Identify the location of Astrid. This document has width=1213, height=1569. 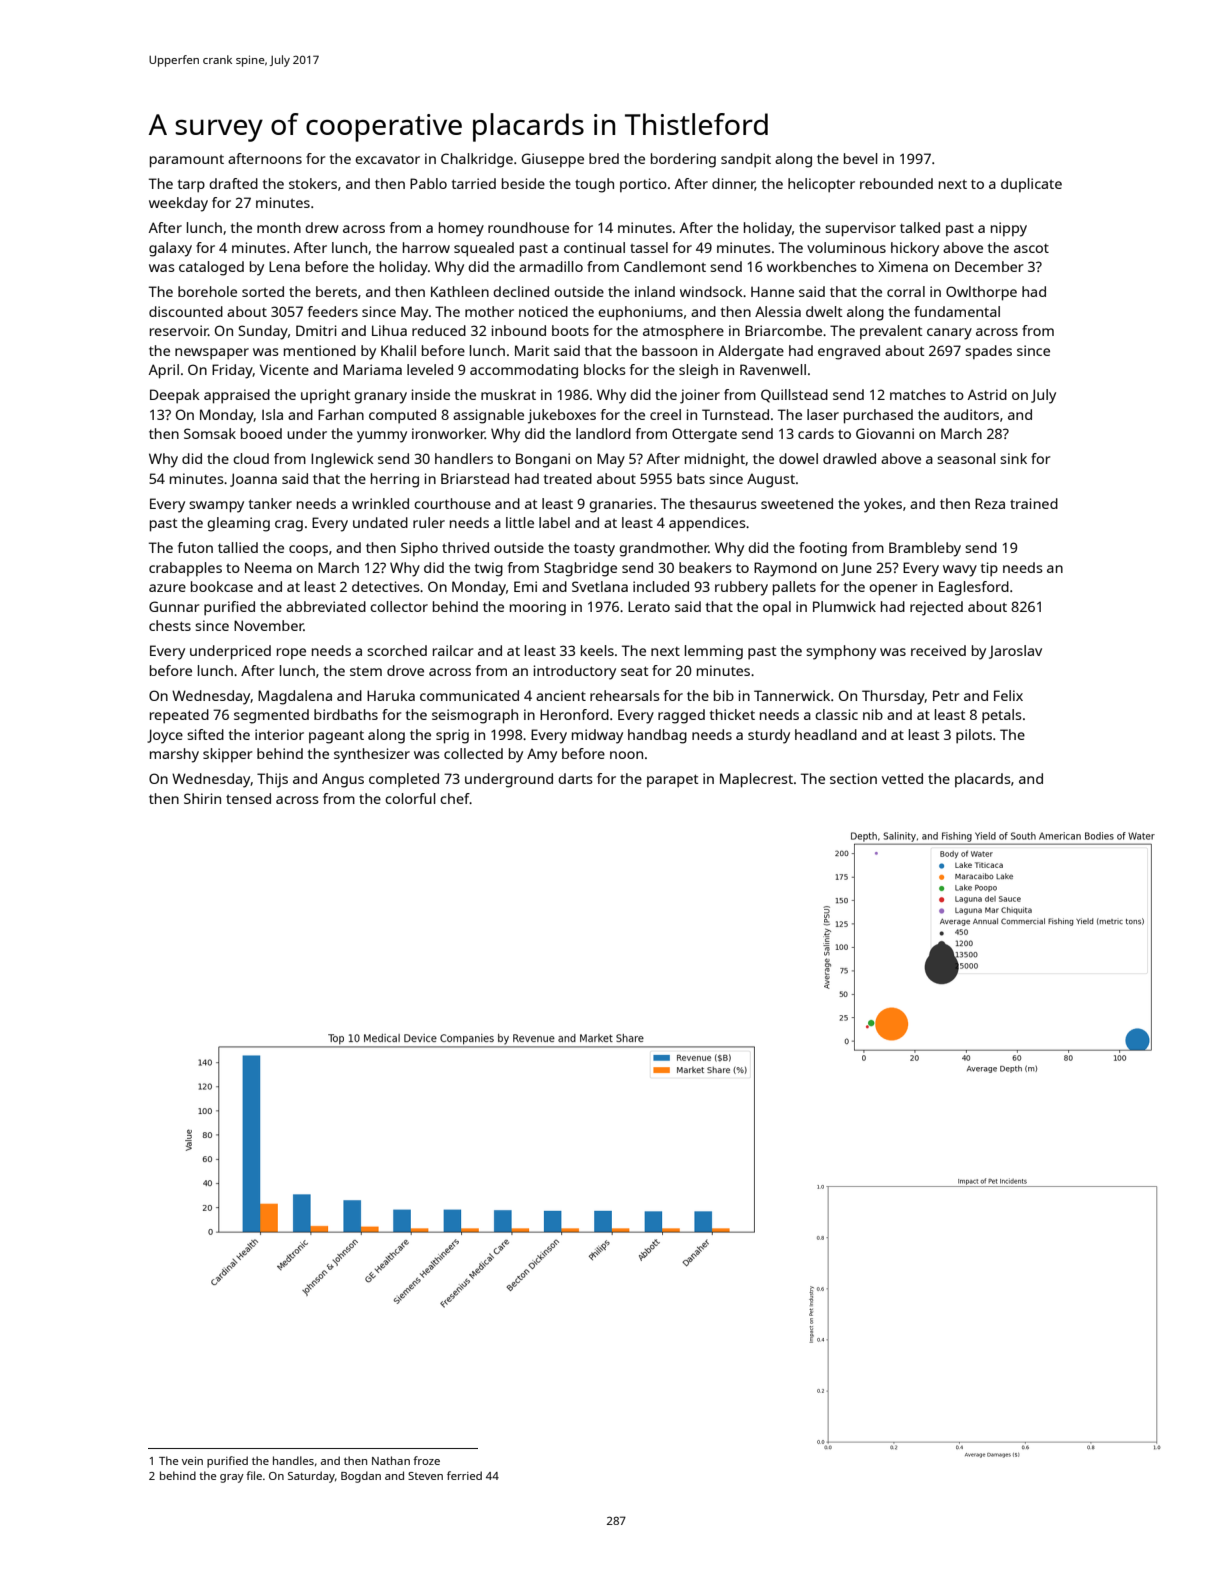
(987, 394).
